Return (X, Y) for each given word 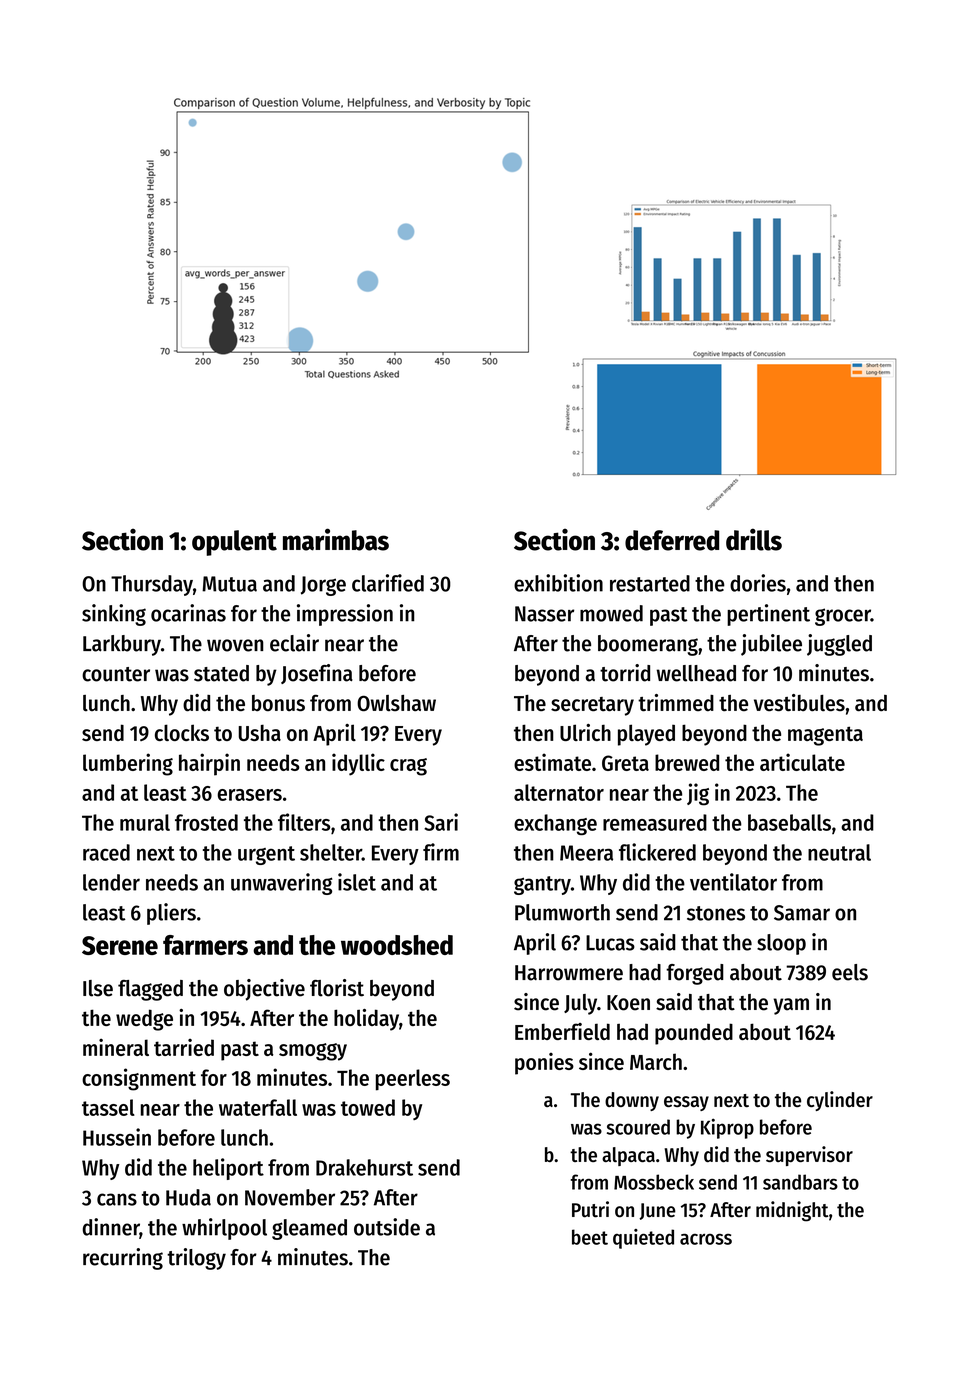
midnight (792, 1211)
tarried (184, 1047)
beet (590, 1237)
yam (791, 1006)
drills (754, 539)
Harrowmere (569, 973)
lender (111, 882)
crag (408, 767)
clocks (182, 732)
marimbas (336, 539)
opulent (234, 543)
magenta (825, 736)
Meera (586, 853)
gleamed (309, 1229)
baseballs (789, 822)
